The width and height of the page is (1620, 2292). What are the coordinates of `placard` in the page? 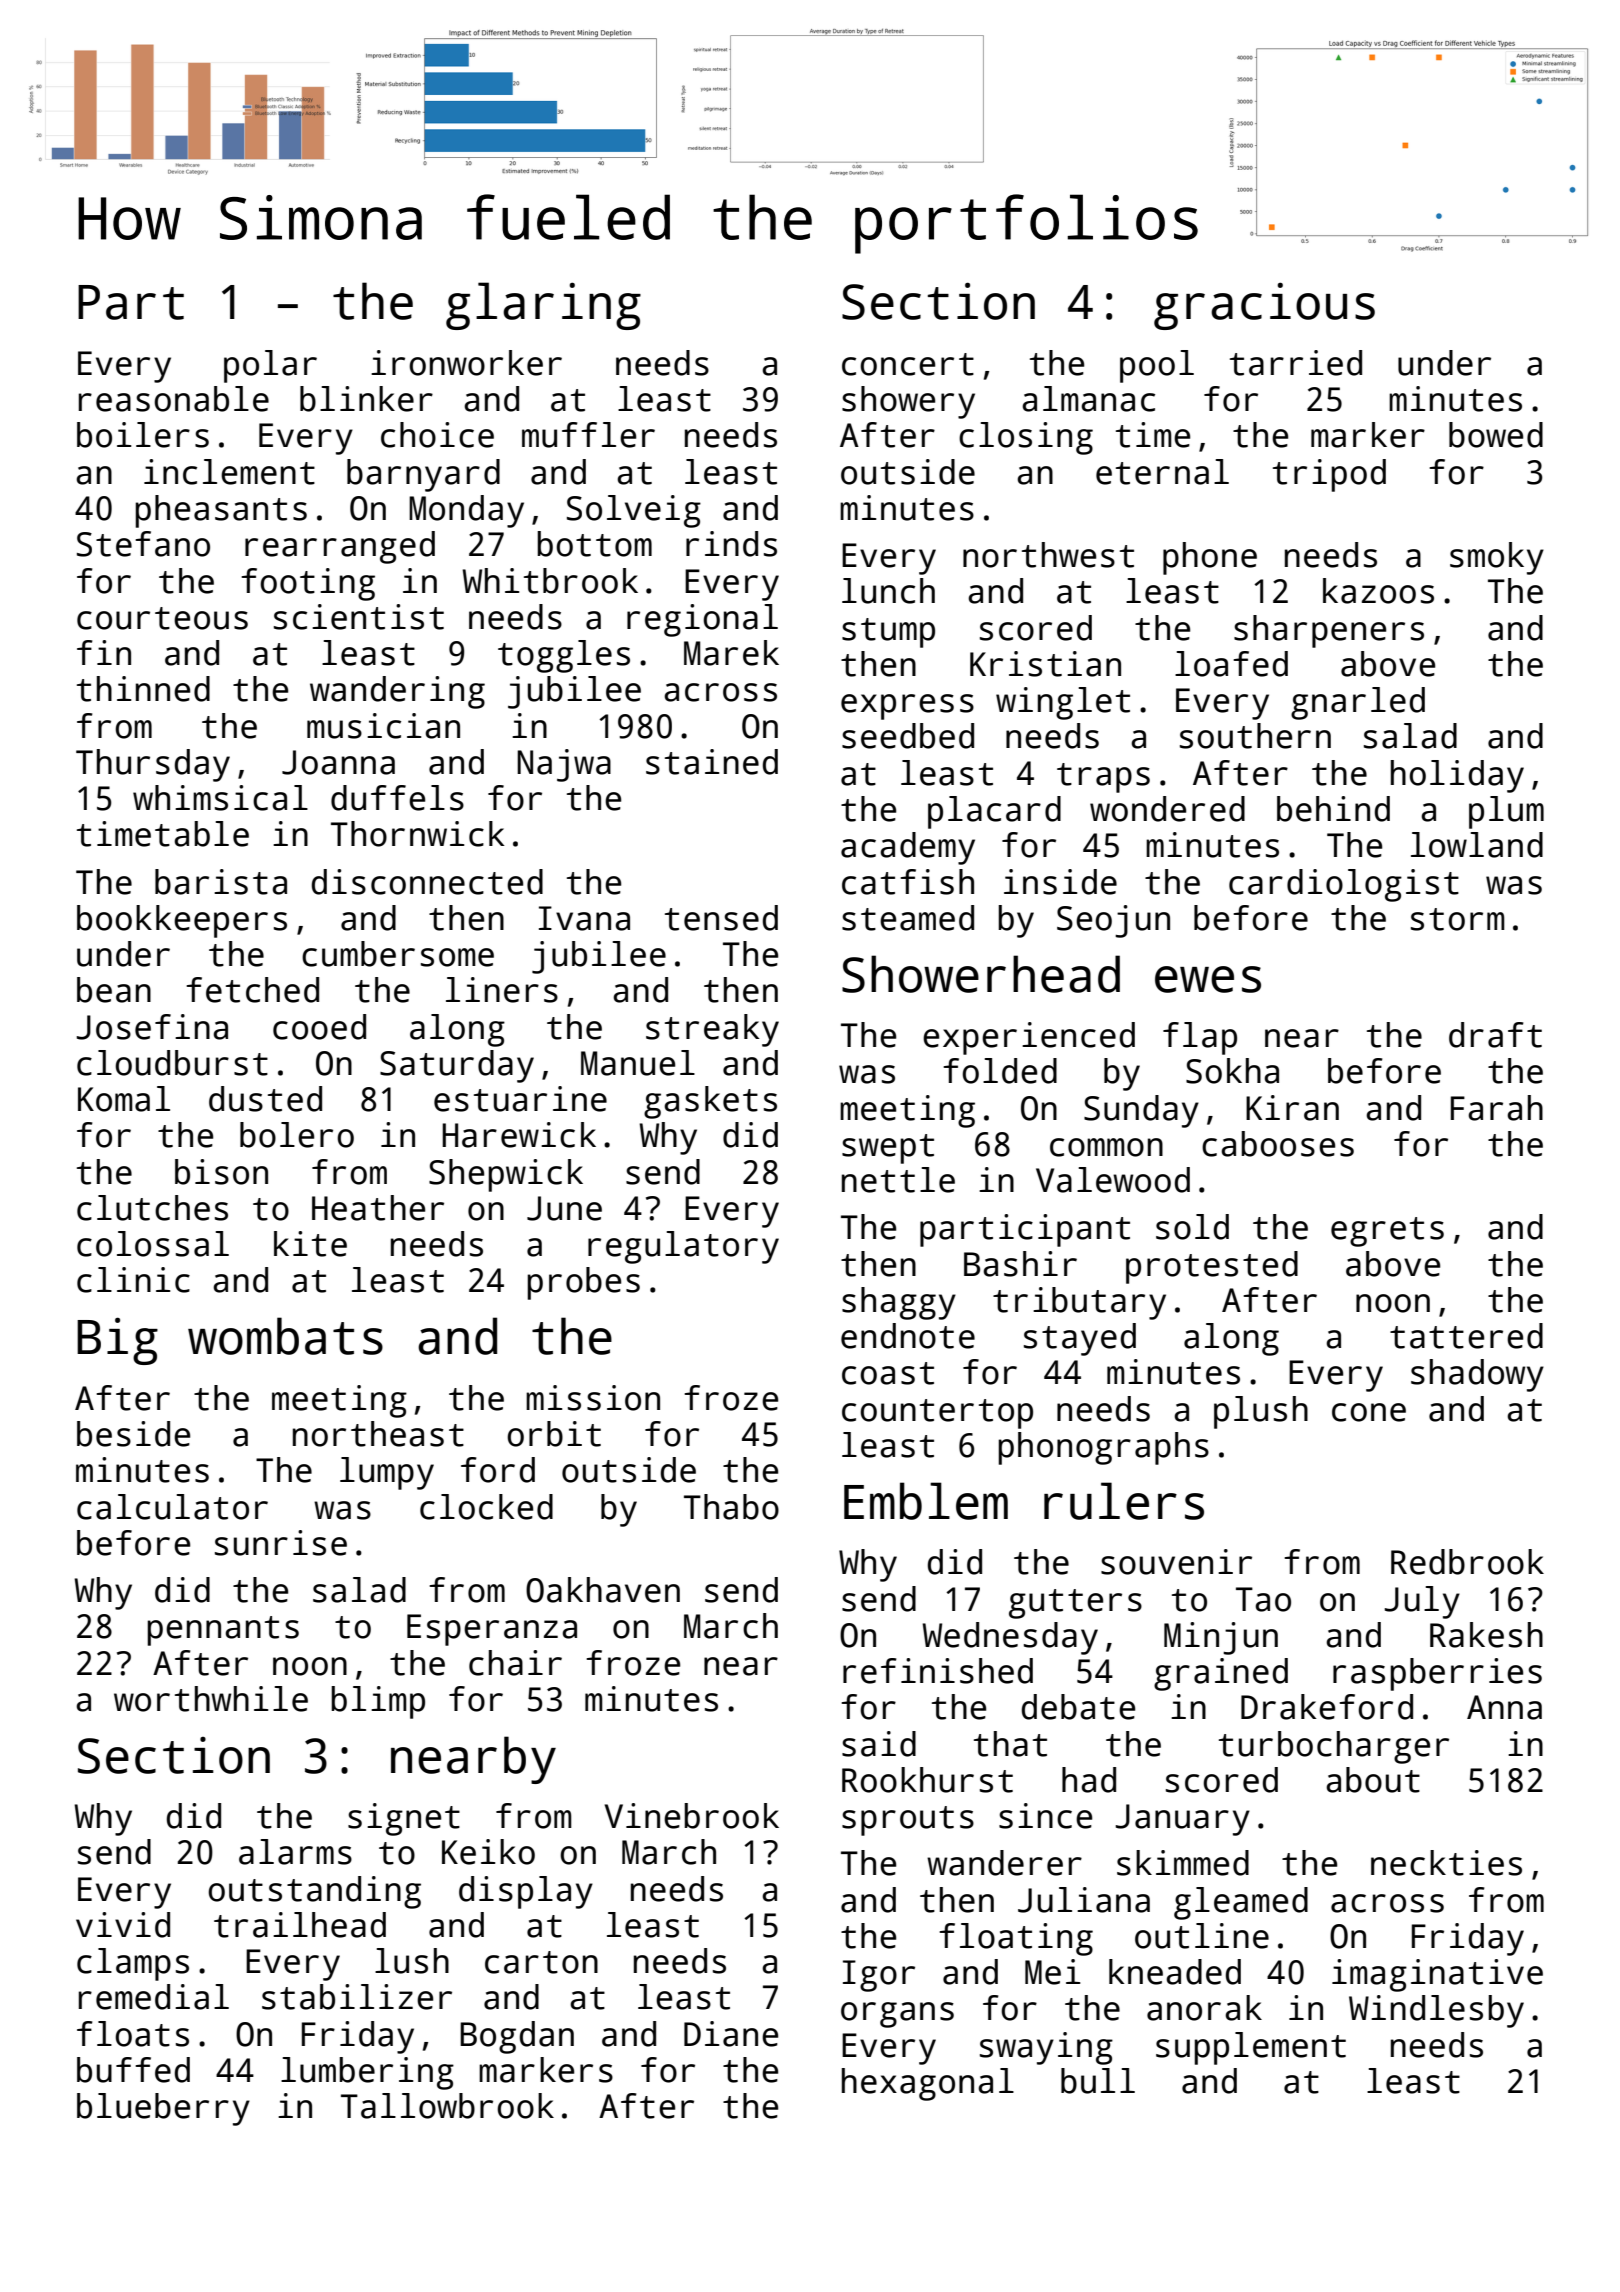 It's located at (994, 812).
